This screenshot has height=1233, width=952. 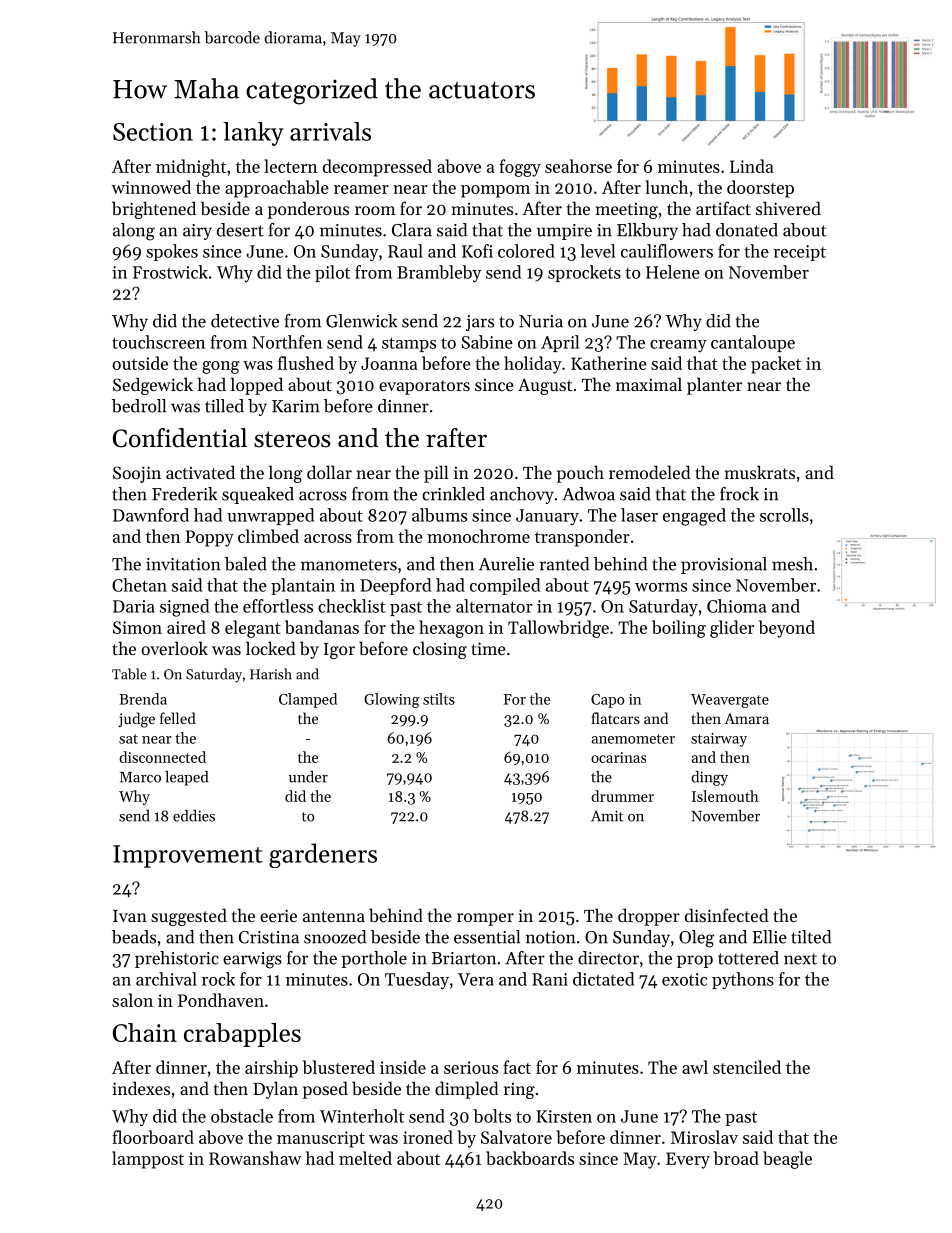 I want to click on muskrats, so click(x=760, y=472).
